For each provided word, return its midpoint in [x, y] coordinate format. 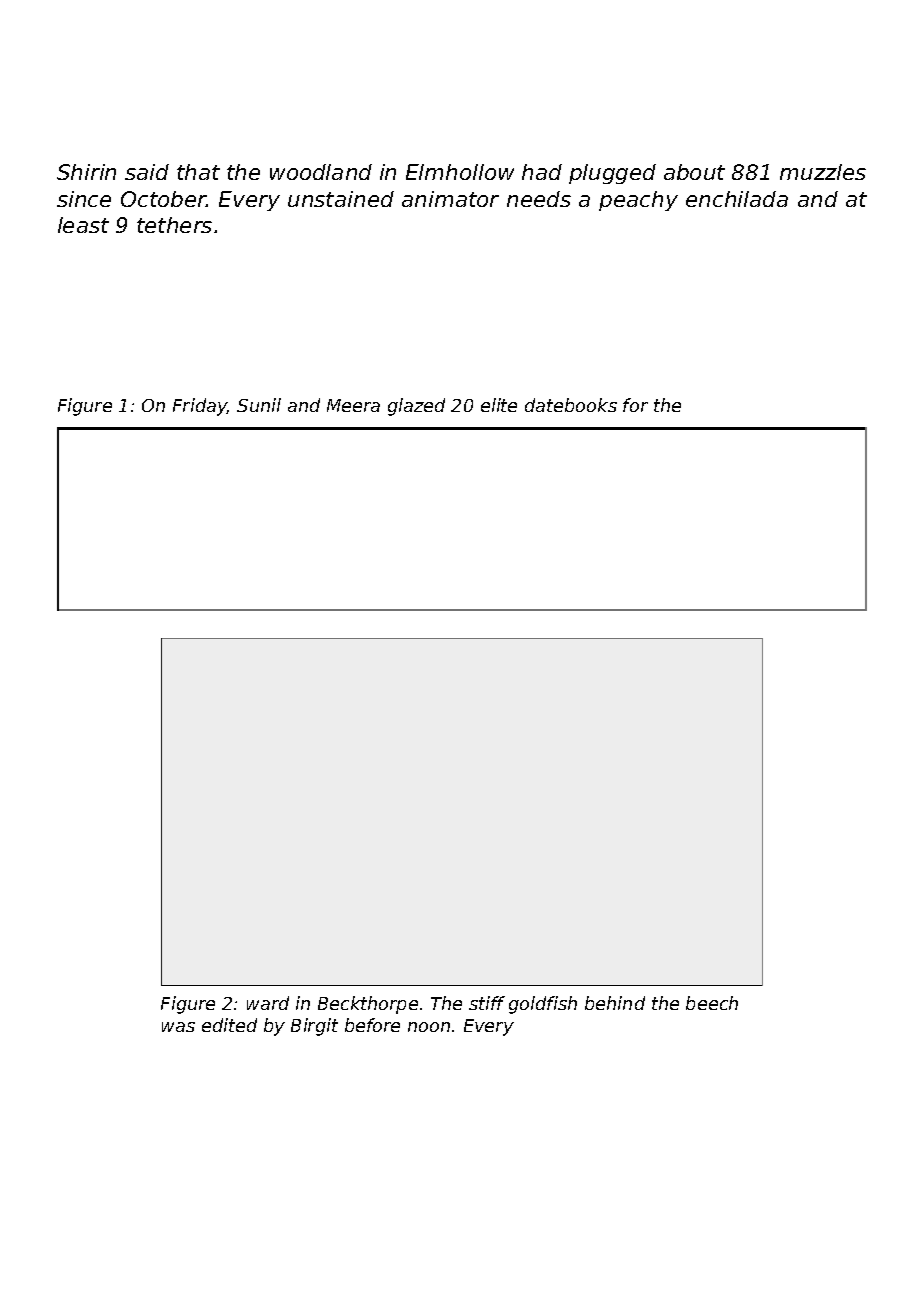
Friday [200, 407]
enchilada [737, 199]
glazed [416, 407]
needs [539, 199]
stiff [487, 1003]
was [178, 1027]
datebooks [571, 405]
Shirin [86, 172]
